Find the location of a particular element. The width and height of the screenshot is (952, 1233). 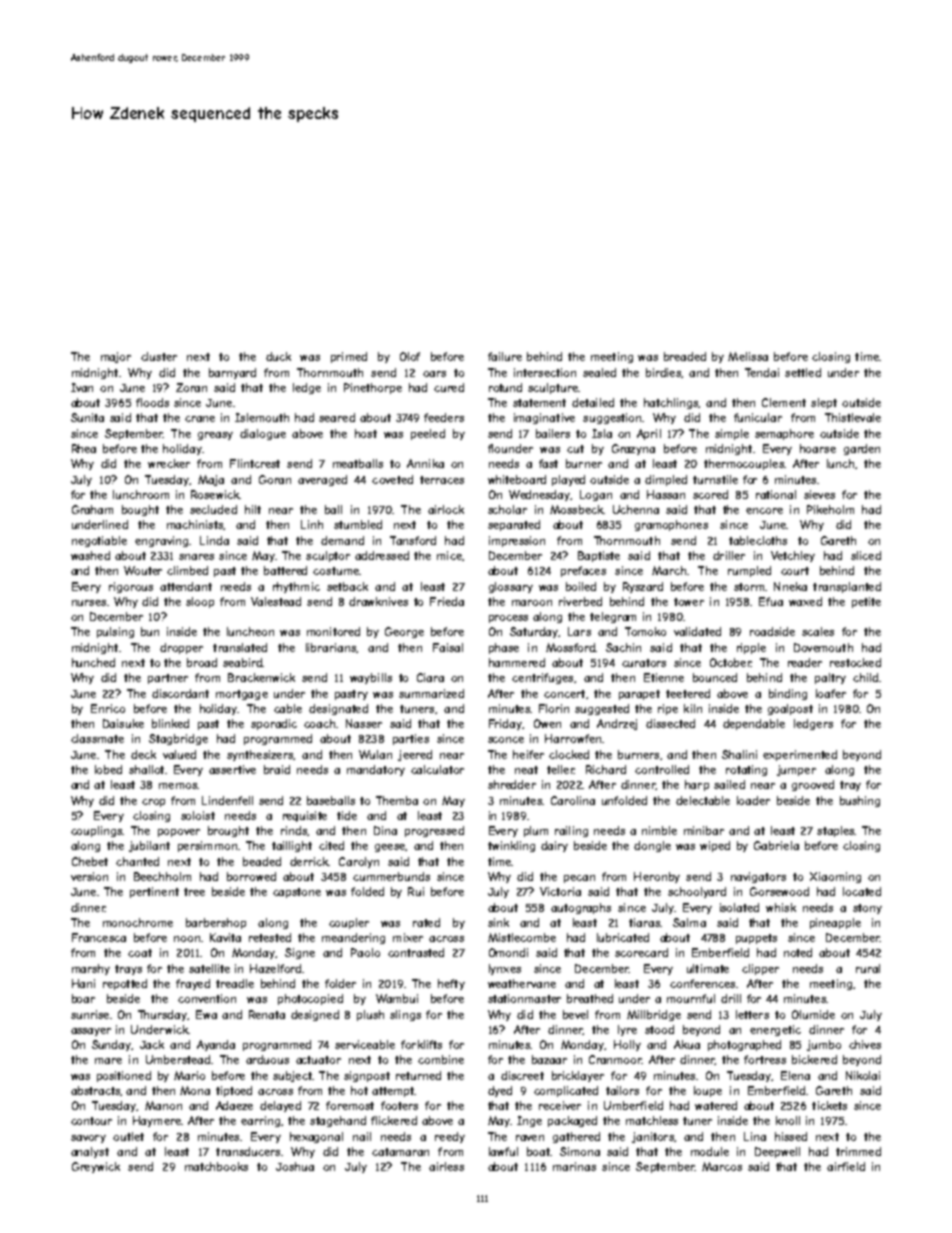

failure is located at coordinates (505, 356).
